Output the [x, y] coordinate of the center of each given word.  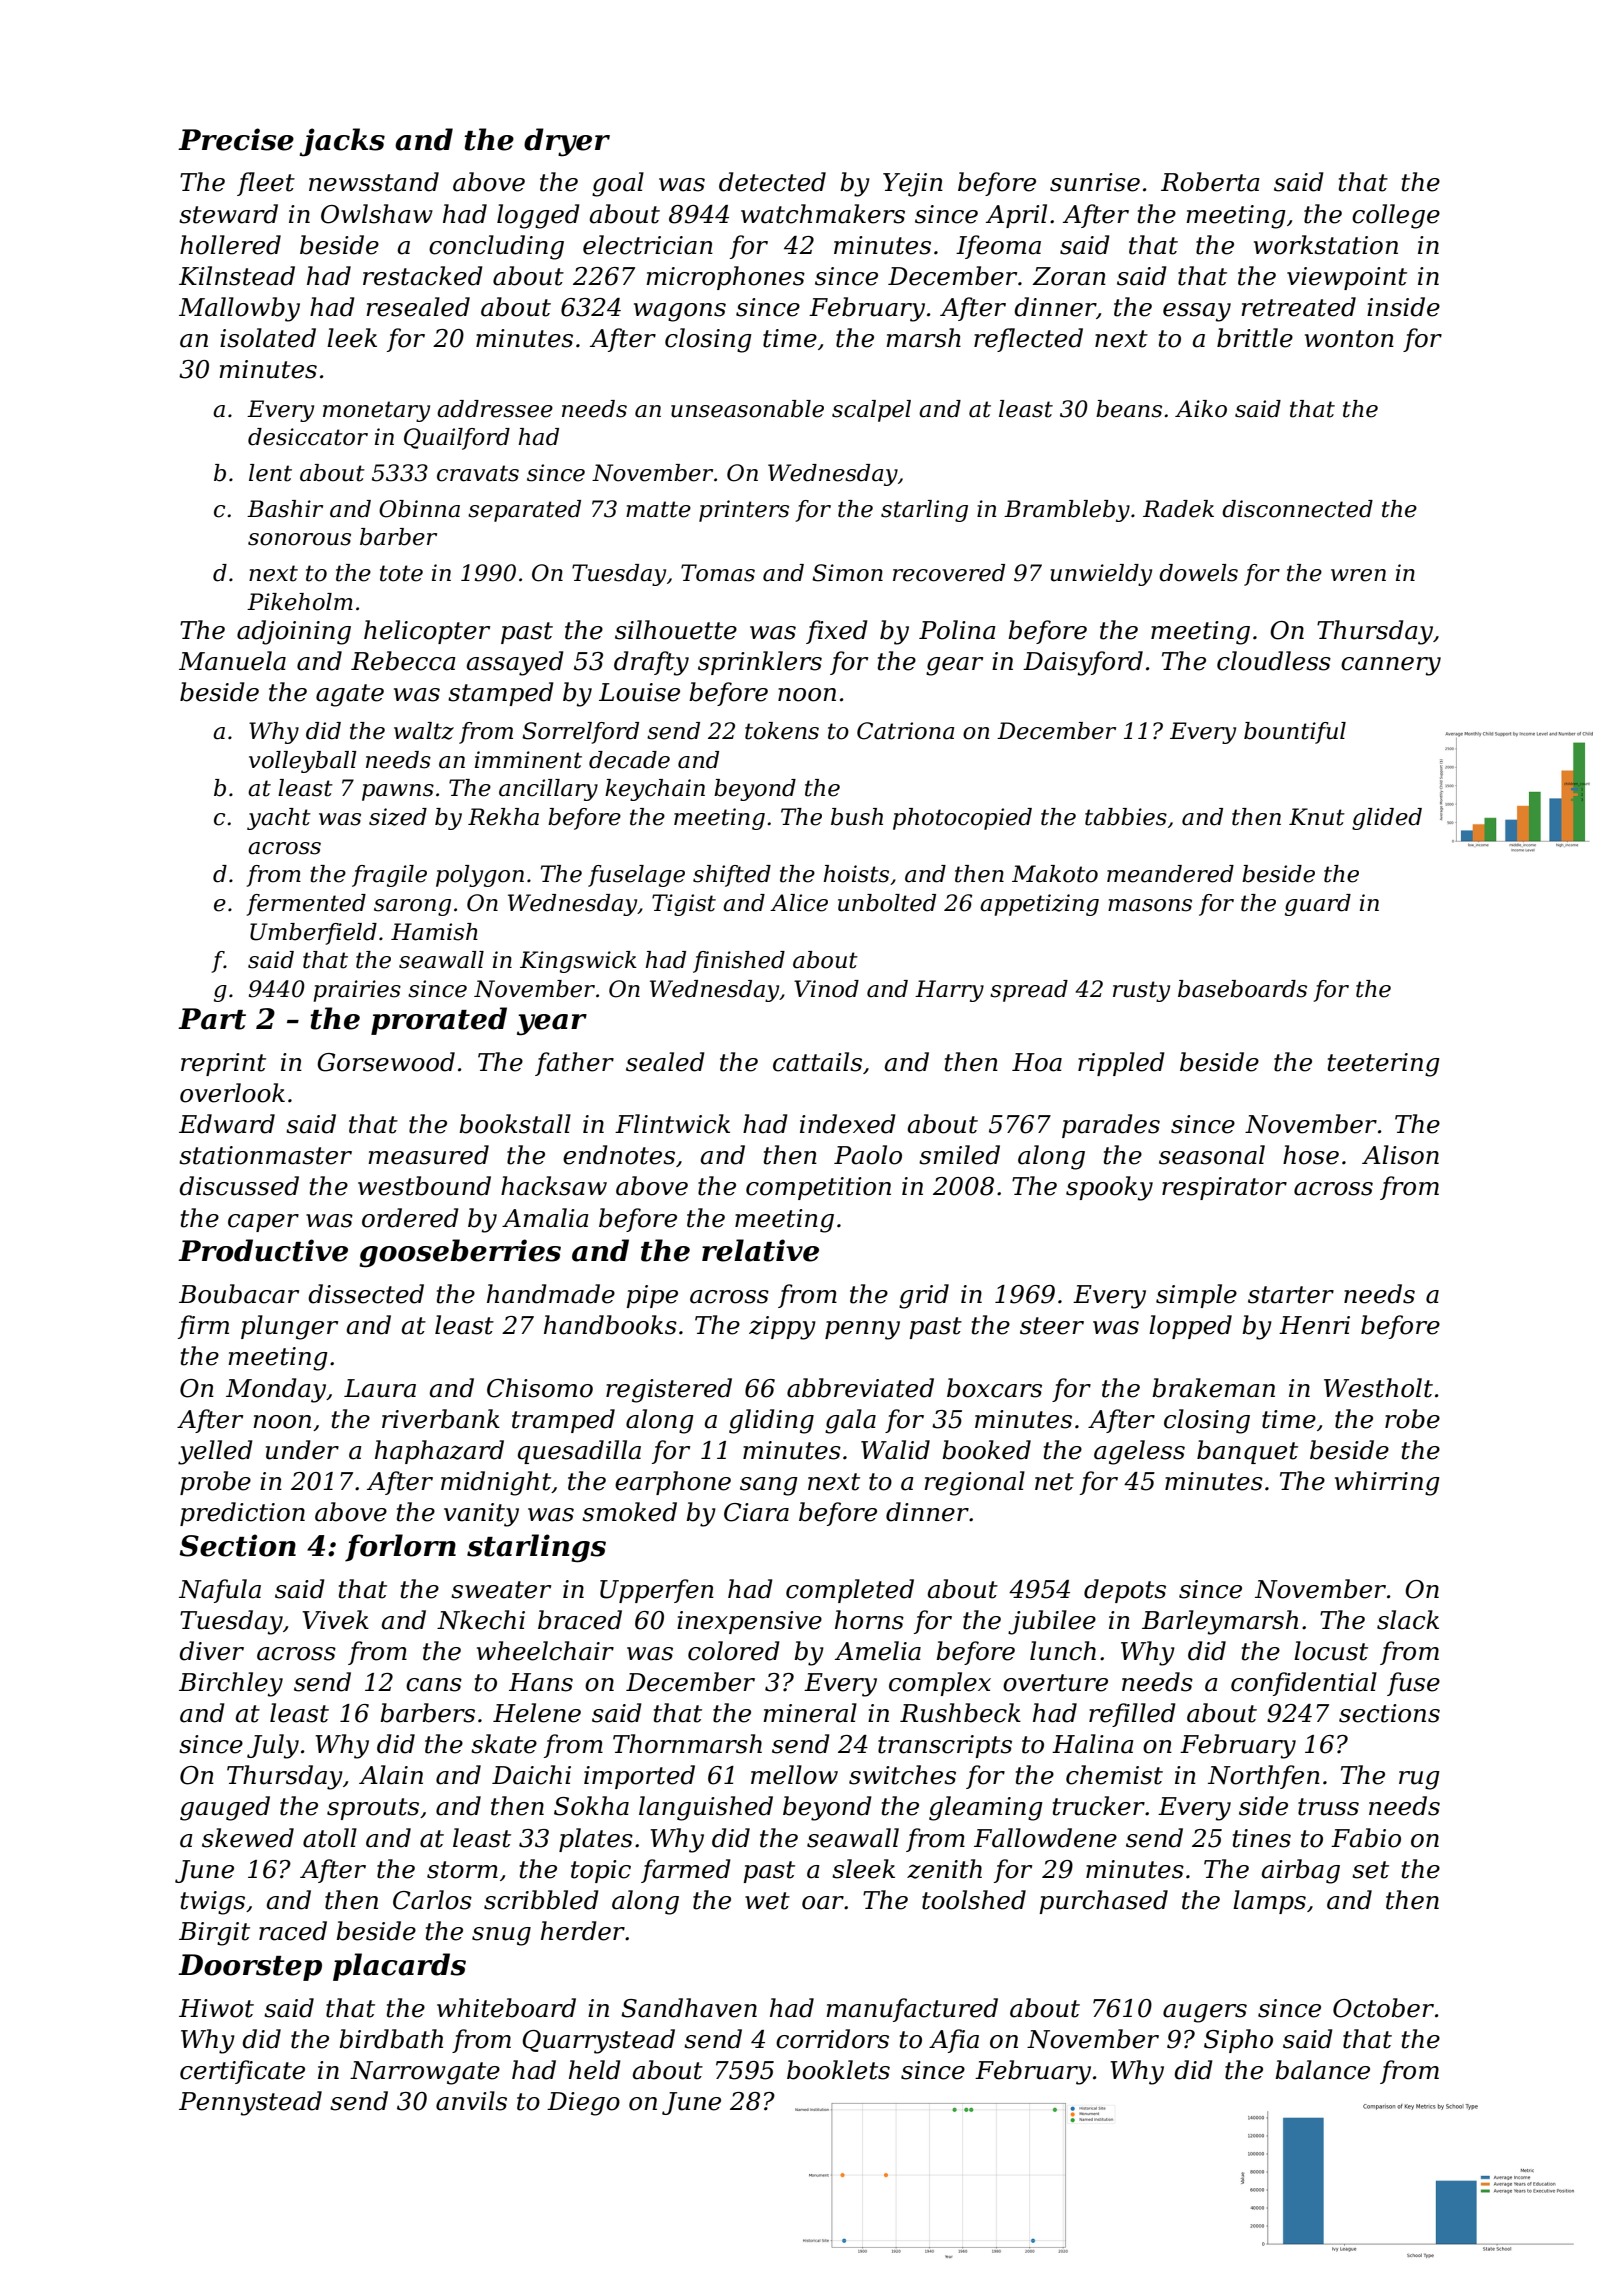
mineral [810, 1713]
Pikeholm [300, 602]
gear [954, 666]
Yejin [913, 185]
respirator [1224, 1188]
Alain [391, 1775]
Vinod [826, 989]
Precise [236, 139]
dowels [1198, 573]
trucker [1099, 1806]
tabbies [1126, 817]
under [302, 1450]
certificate [242, 2072]
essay [1197, 312]
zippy [782, 1328]
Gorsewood [386, 1062]
